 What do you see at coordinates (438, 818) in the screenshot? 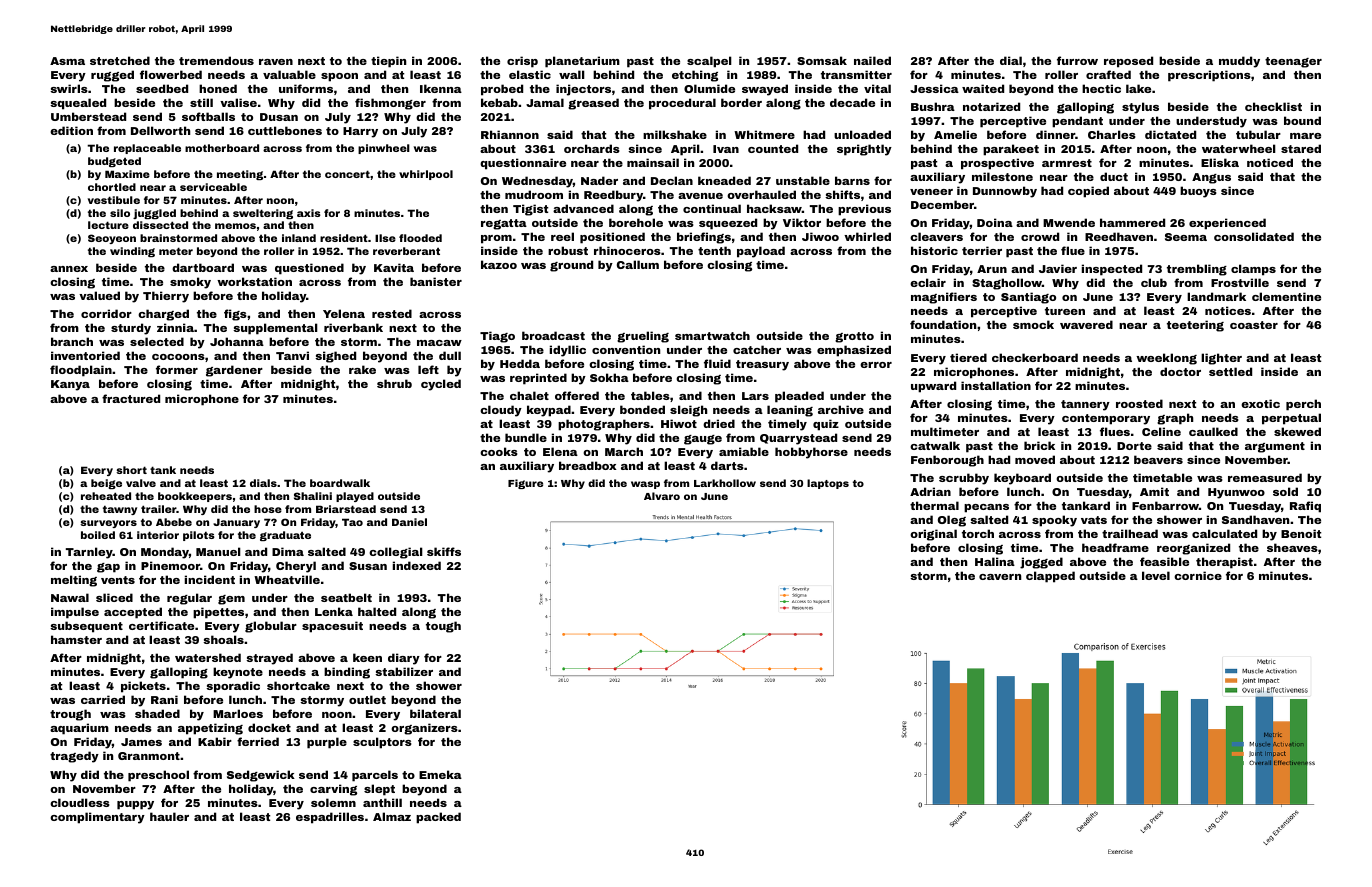
I see `packed` at bounding box center [438, 818].
